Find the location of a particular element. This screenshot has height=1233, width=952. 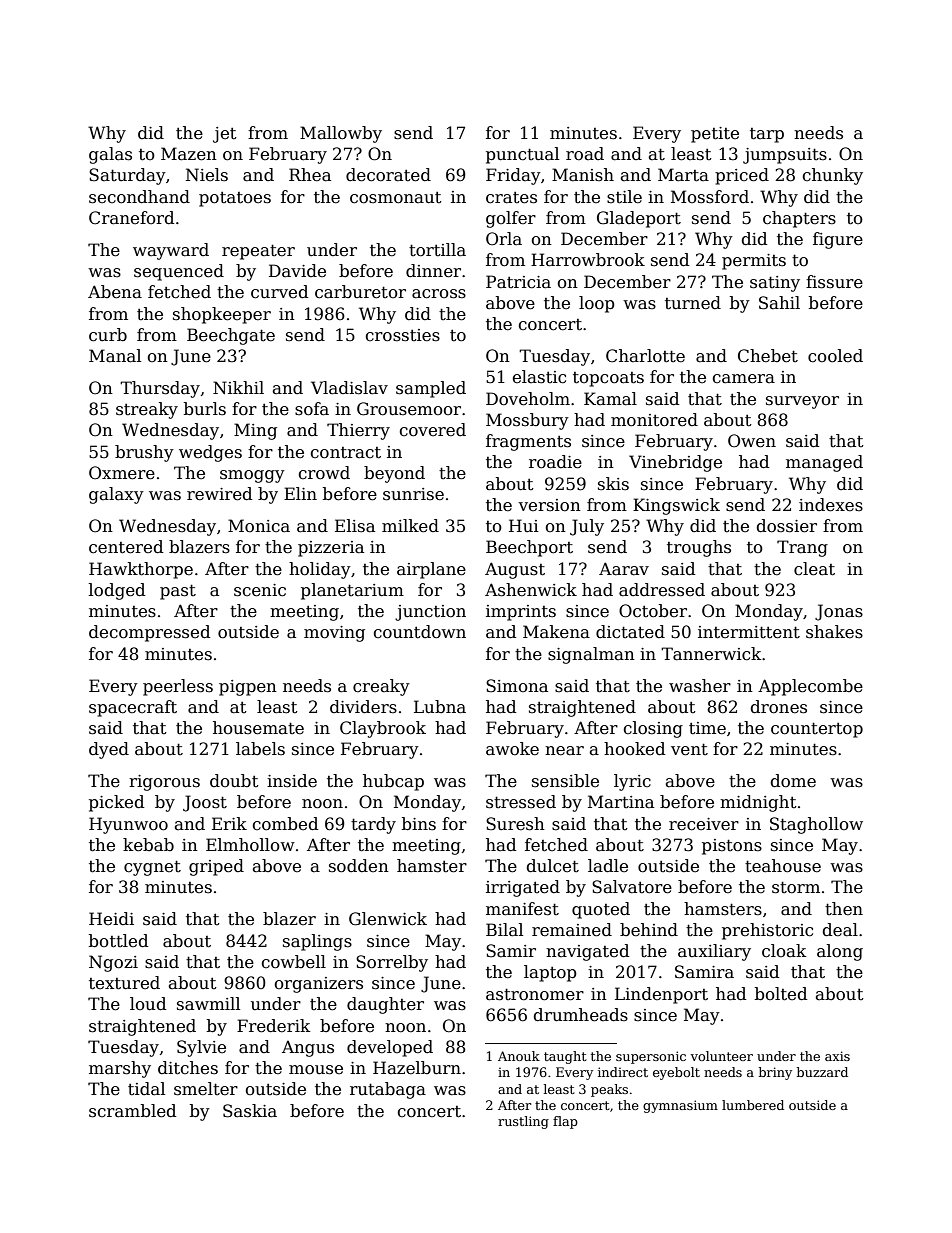

volunteer is located at coordinates (721, 1056).
